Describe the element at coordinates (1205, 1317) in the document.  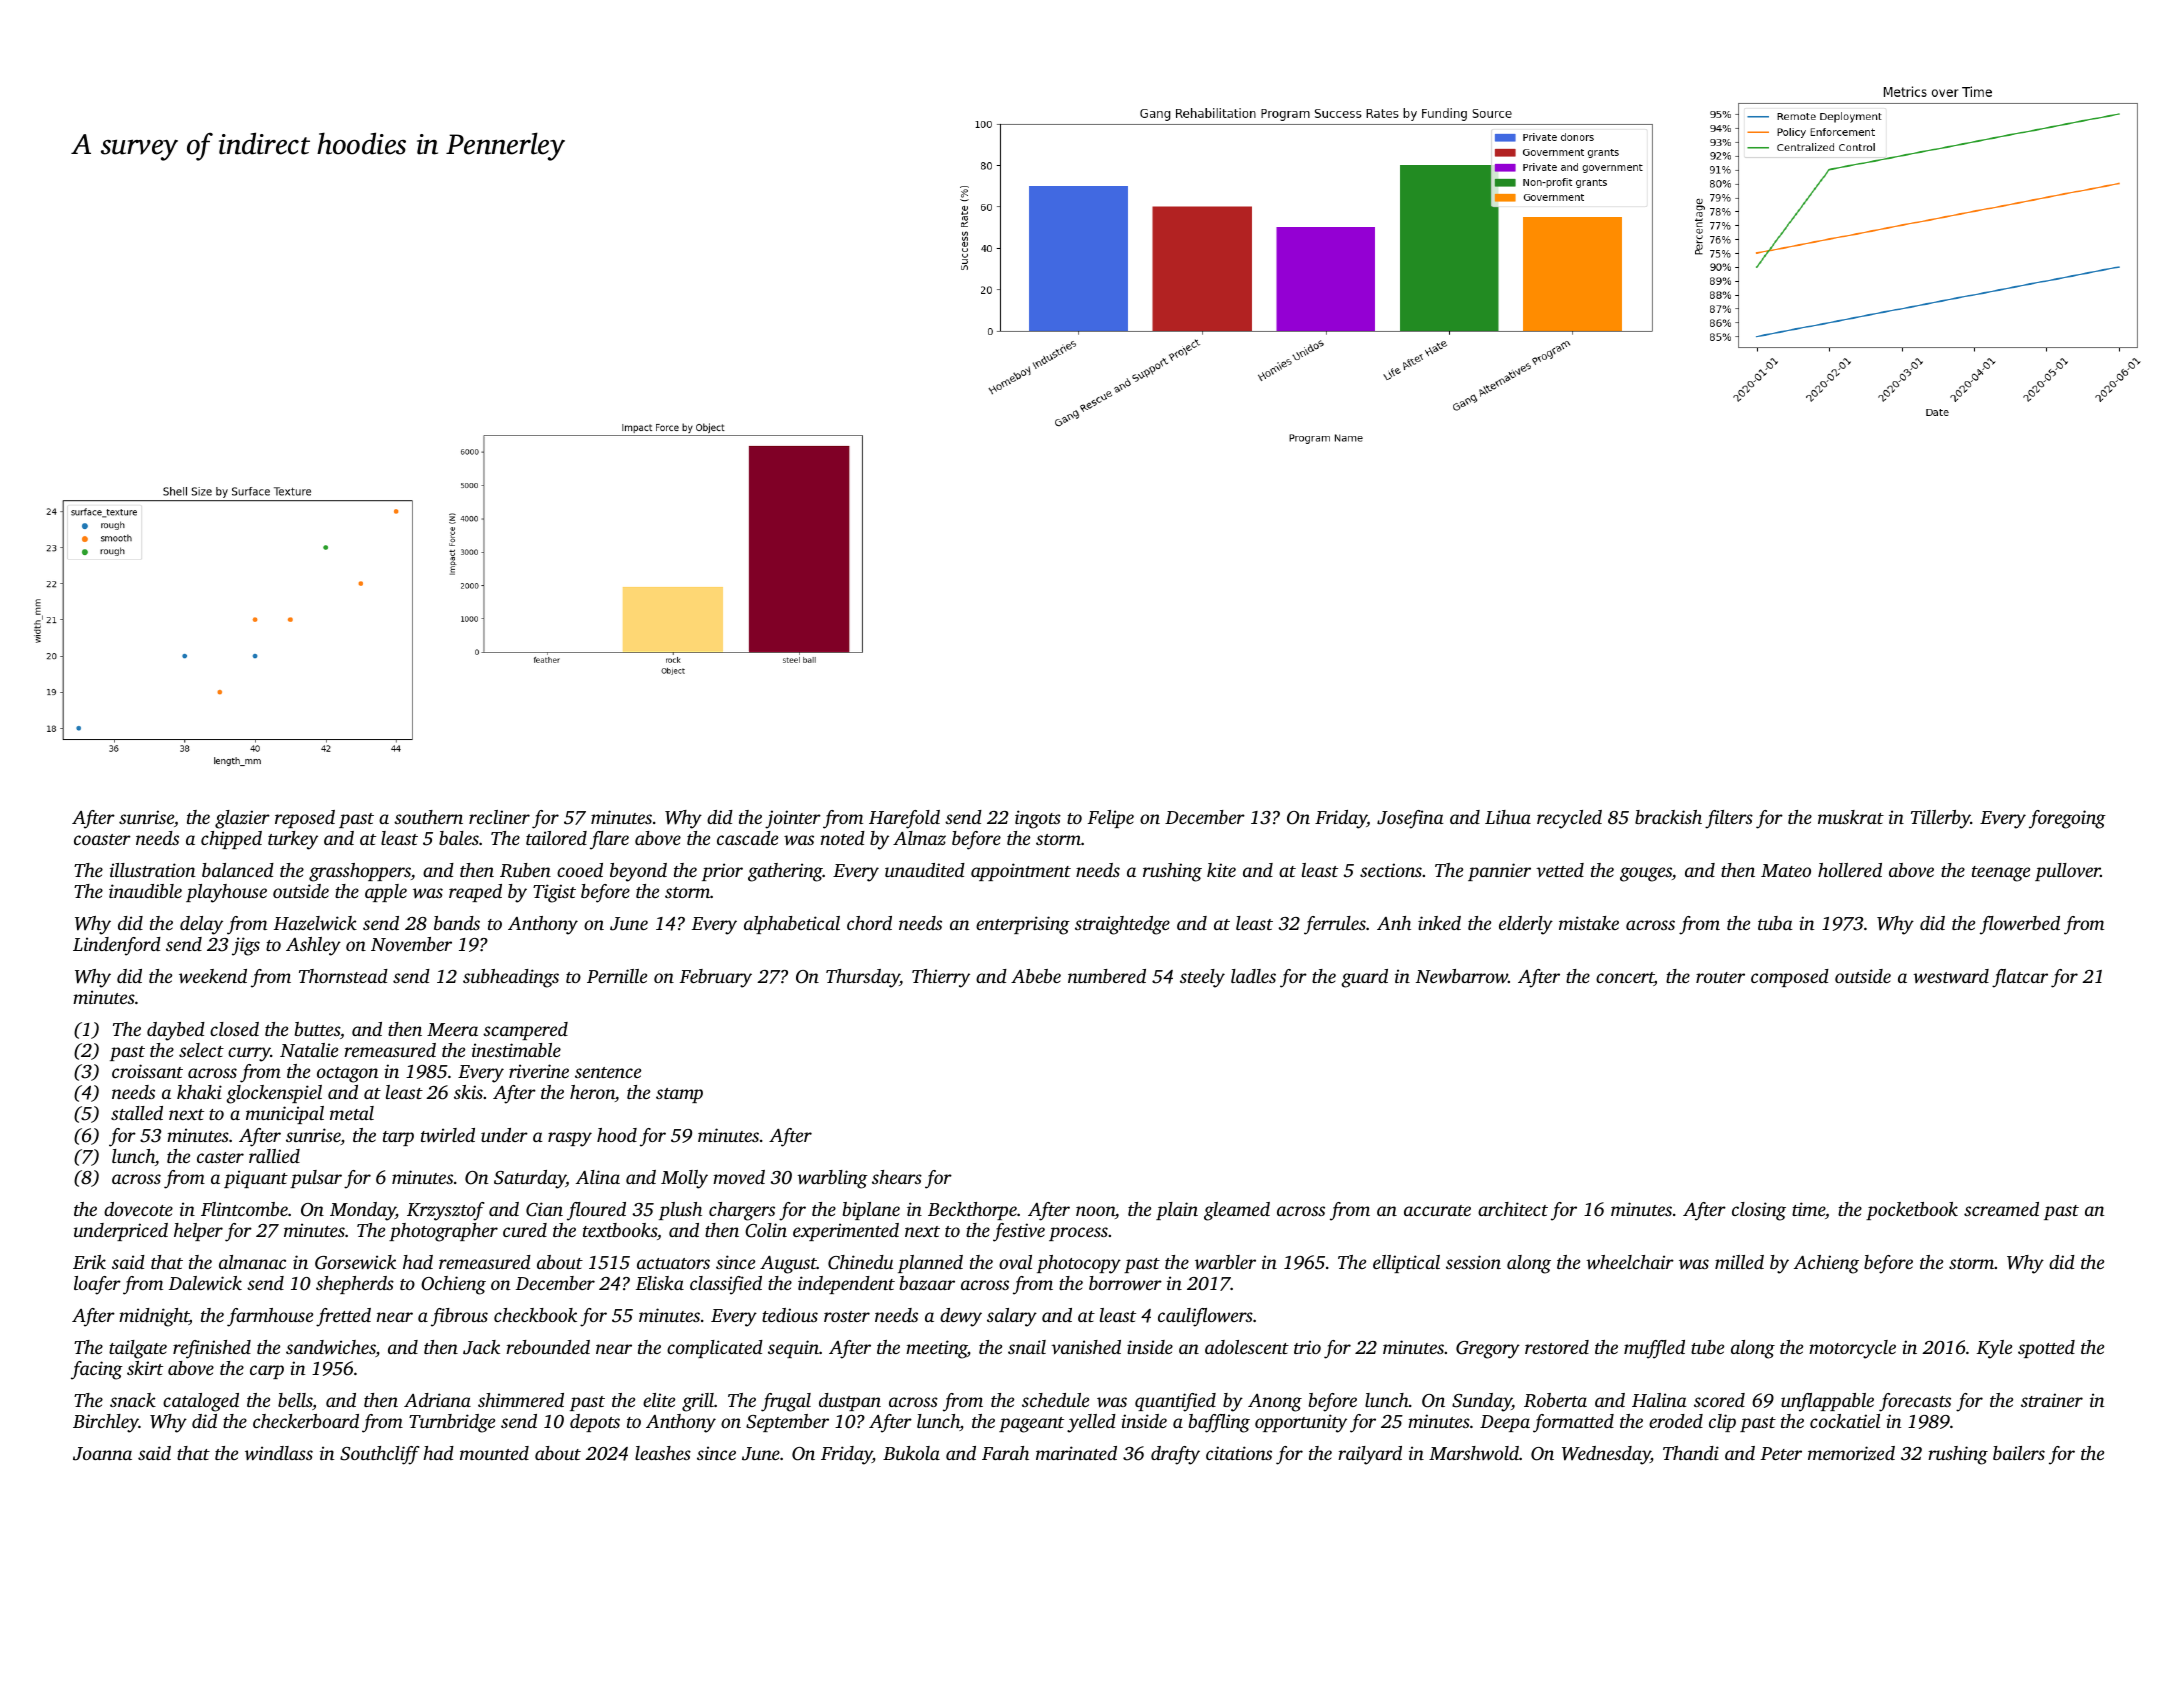
I see `cauliflowers` at that location.
